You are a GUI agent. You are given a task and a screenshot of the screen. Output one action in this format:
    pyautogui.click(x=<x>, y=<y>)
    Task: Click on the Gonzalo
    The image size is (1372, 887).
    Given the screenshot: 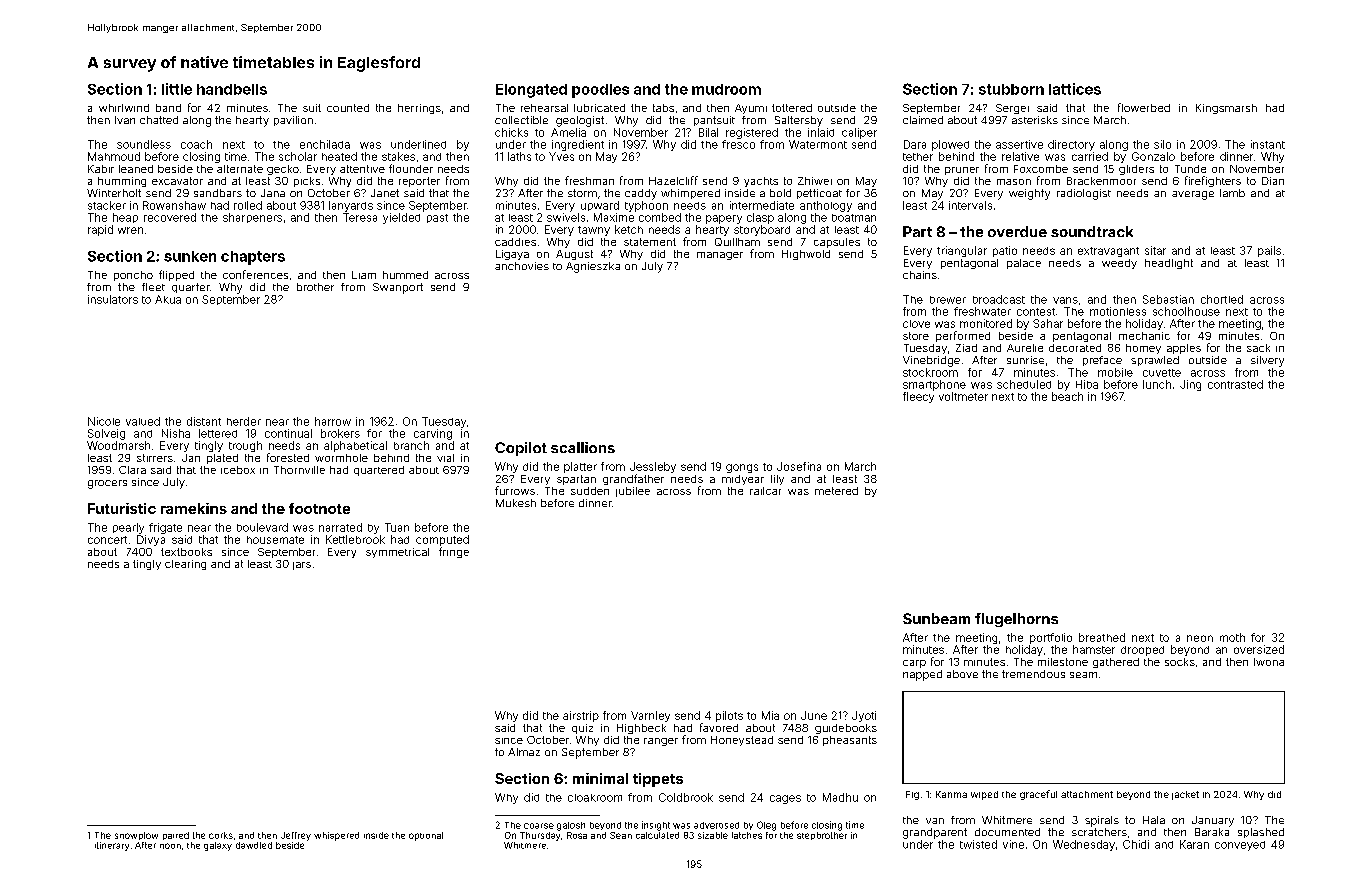 What is the action you would take?
    pyautogui.click(x=1153, y=156)
